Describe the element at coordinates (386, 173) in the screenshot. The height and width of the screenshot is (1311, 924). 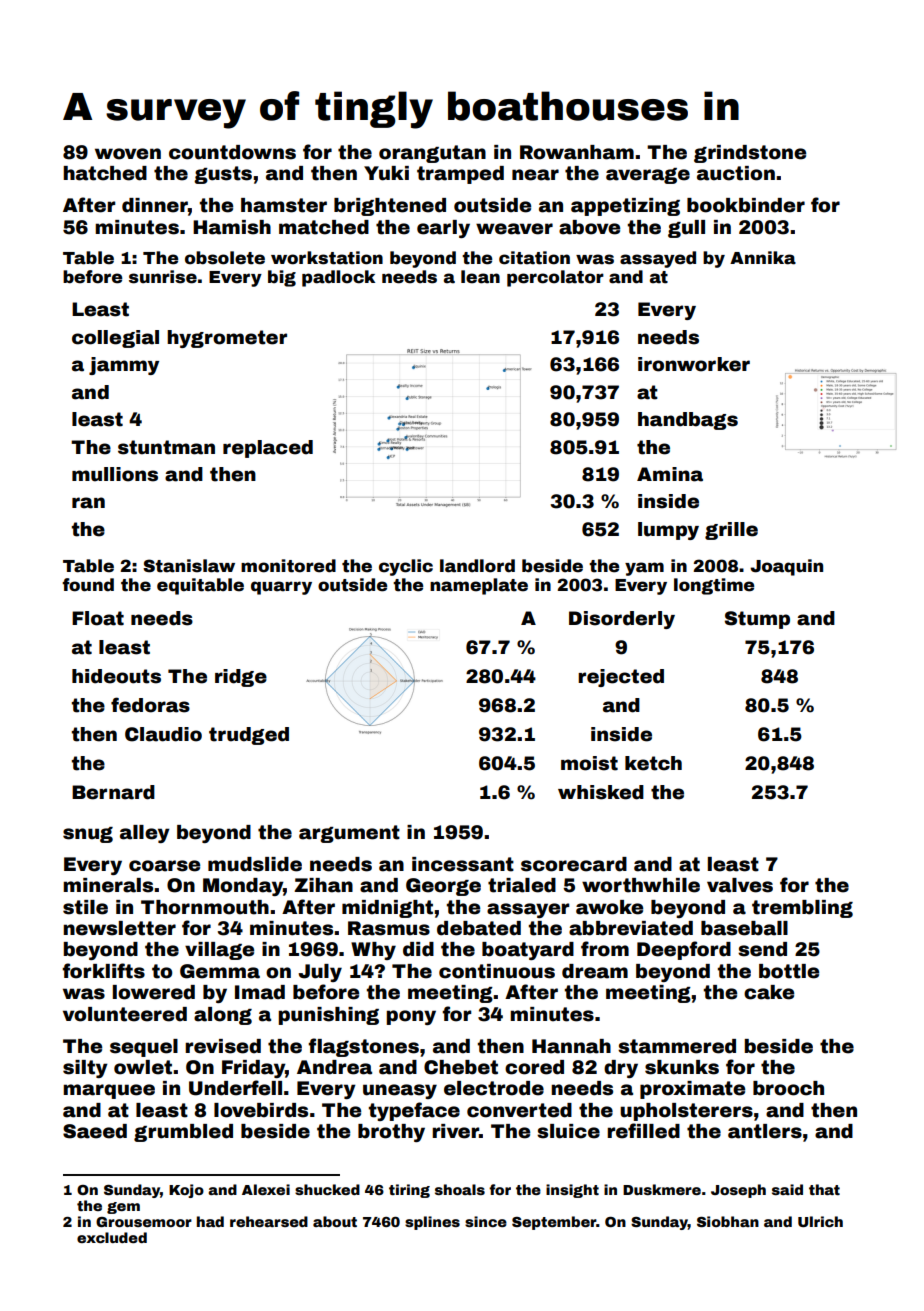
I see `Yuki` at that location.
